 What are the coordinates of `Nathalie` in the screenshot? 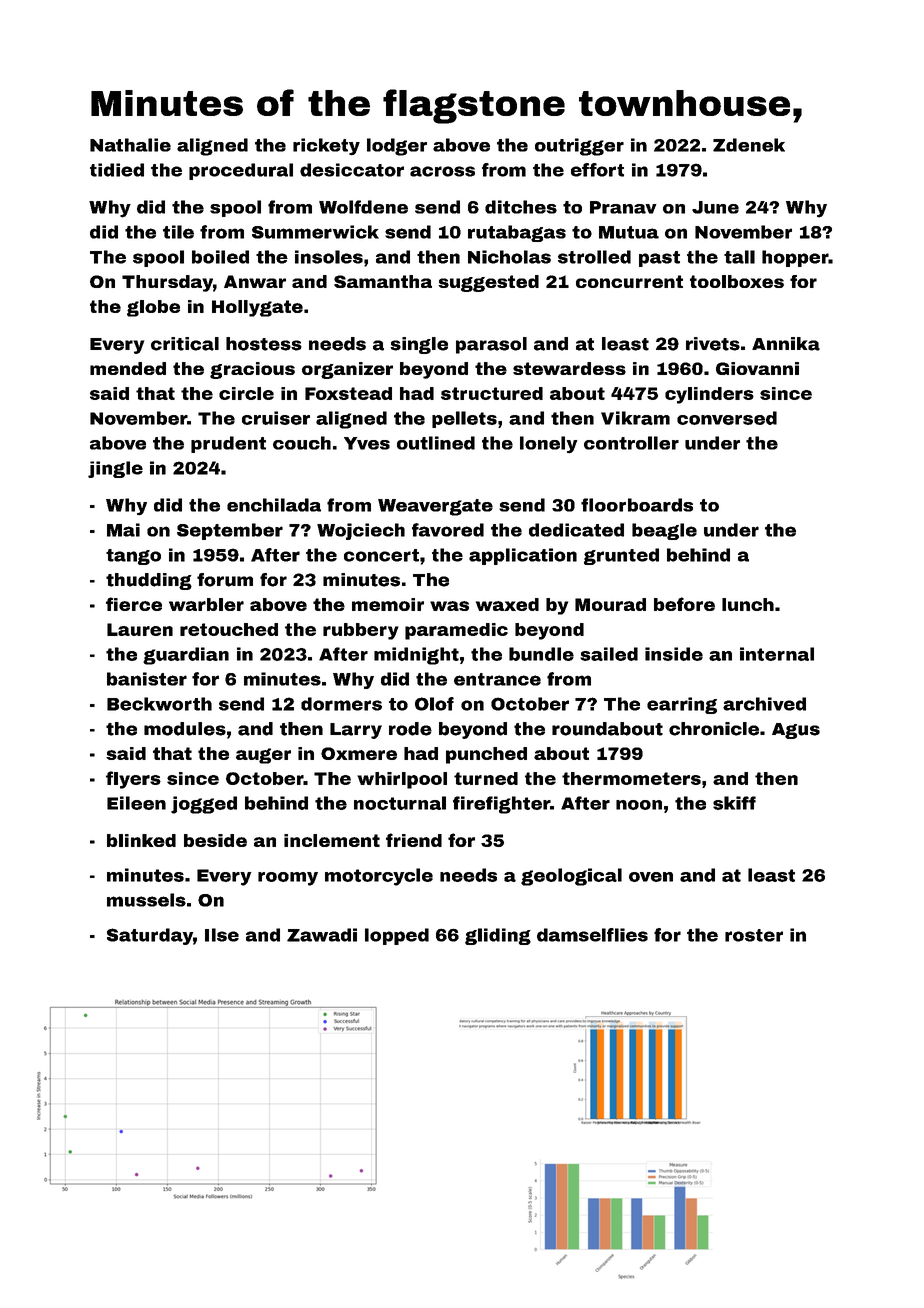 It's located at (130, 145).
